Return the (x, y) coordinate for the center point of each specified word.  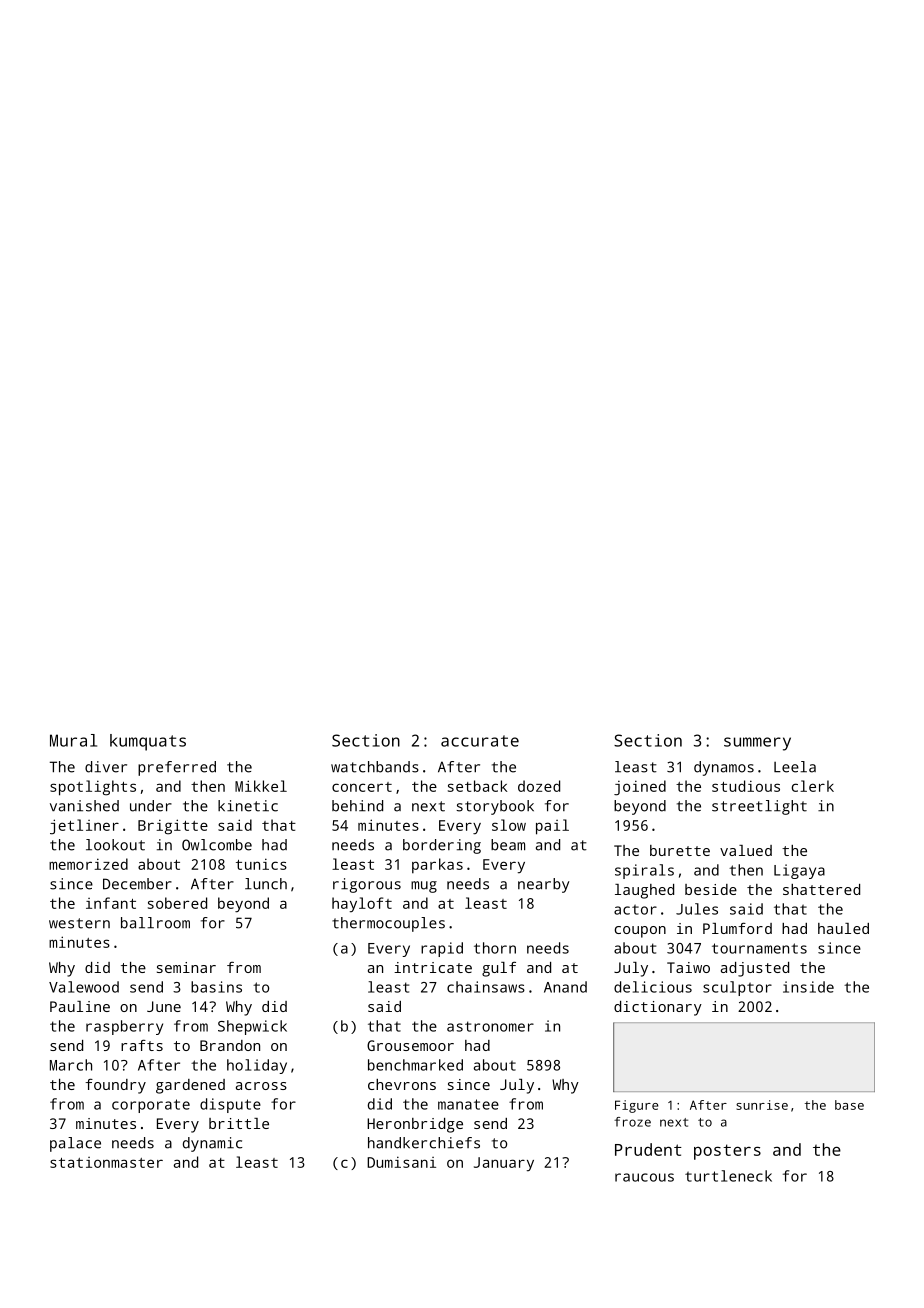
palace (75, 1144)
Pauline (80, 1006)
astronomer (490, 1026)
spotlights (93, 788)
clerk (813, 786)
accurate (480, 741)
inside (808, 987)
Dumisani (401, 1162)
